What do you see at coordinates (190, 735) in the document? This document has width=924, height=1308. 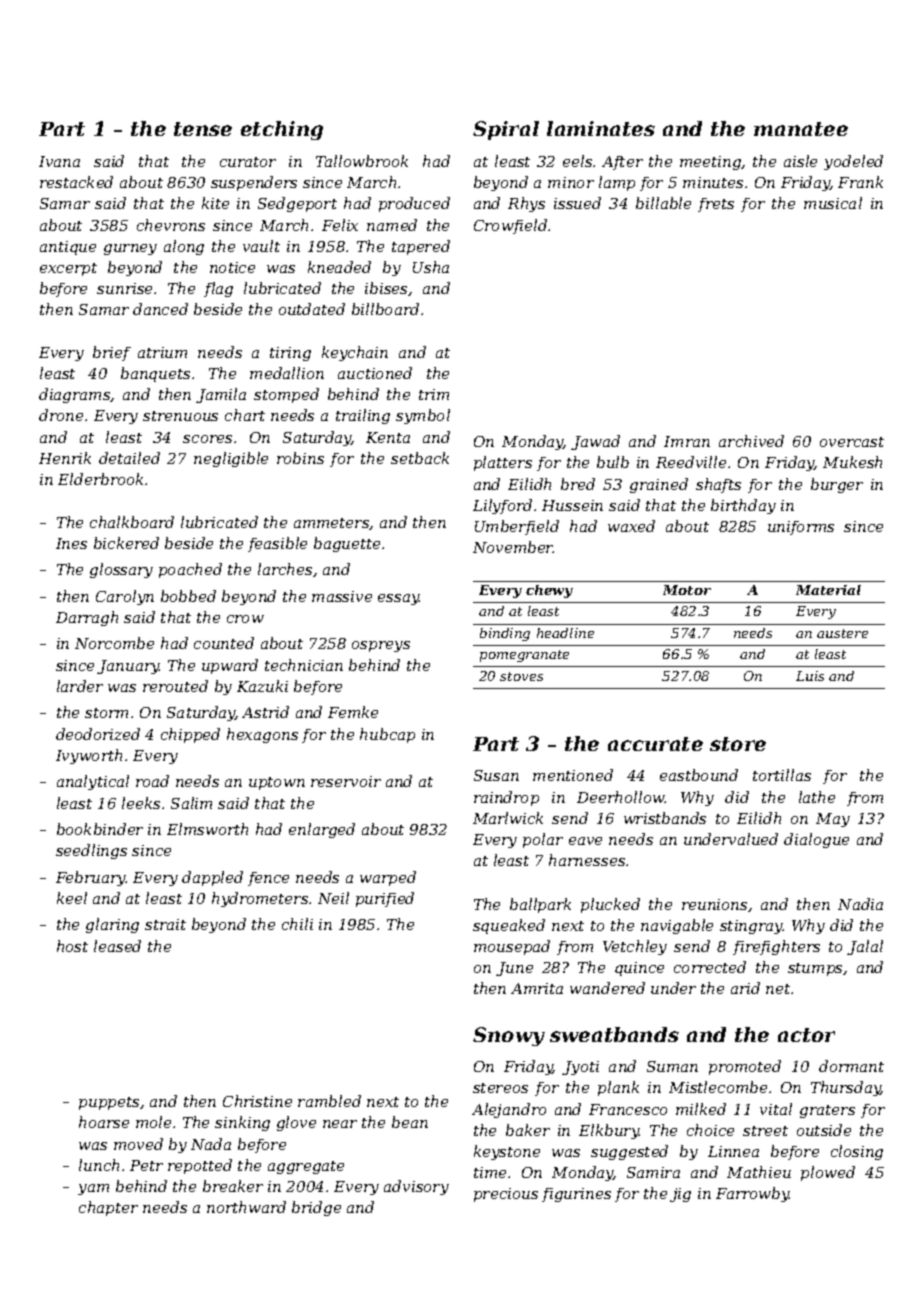 I see `chipped` at bounding box center [190, 735].
